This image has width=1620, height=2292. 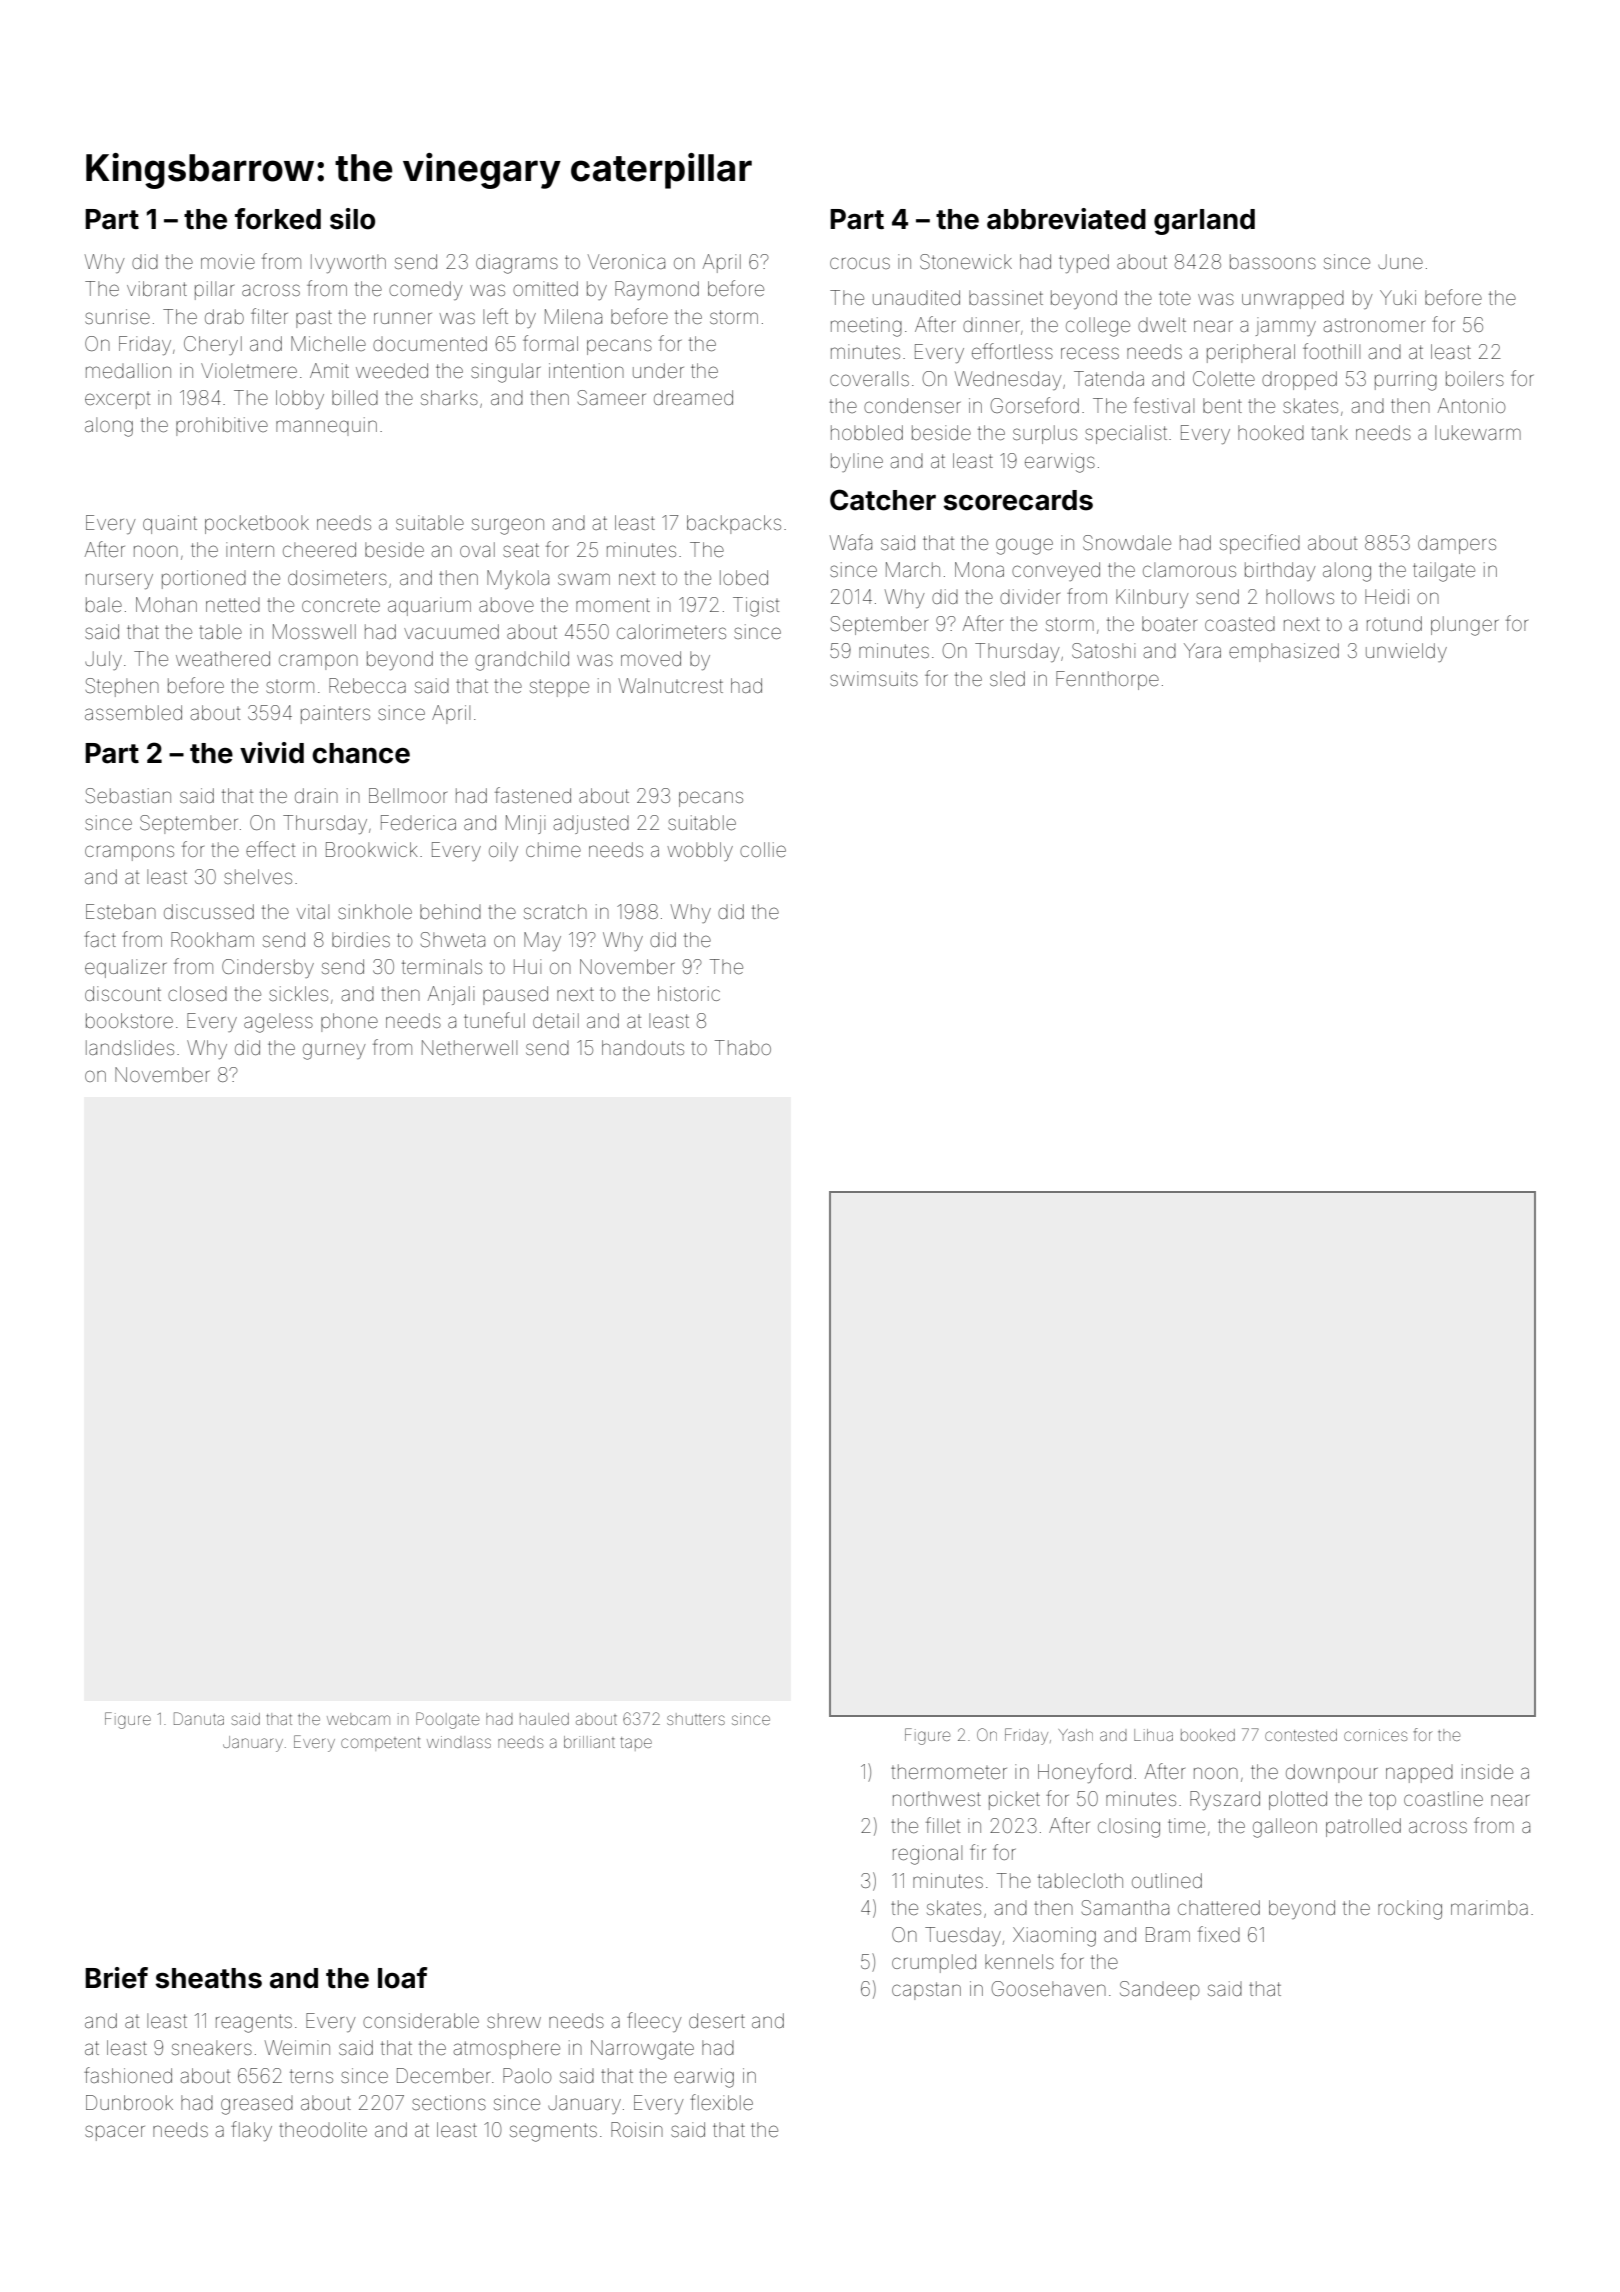 What do you see at coordinates (1400, 261) in the image?
I see `June` at bounding box center [1400, 261].
